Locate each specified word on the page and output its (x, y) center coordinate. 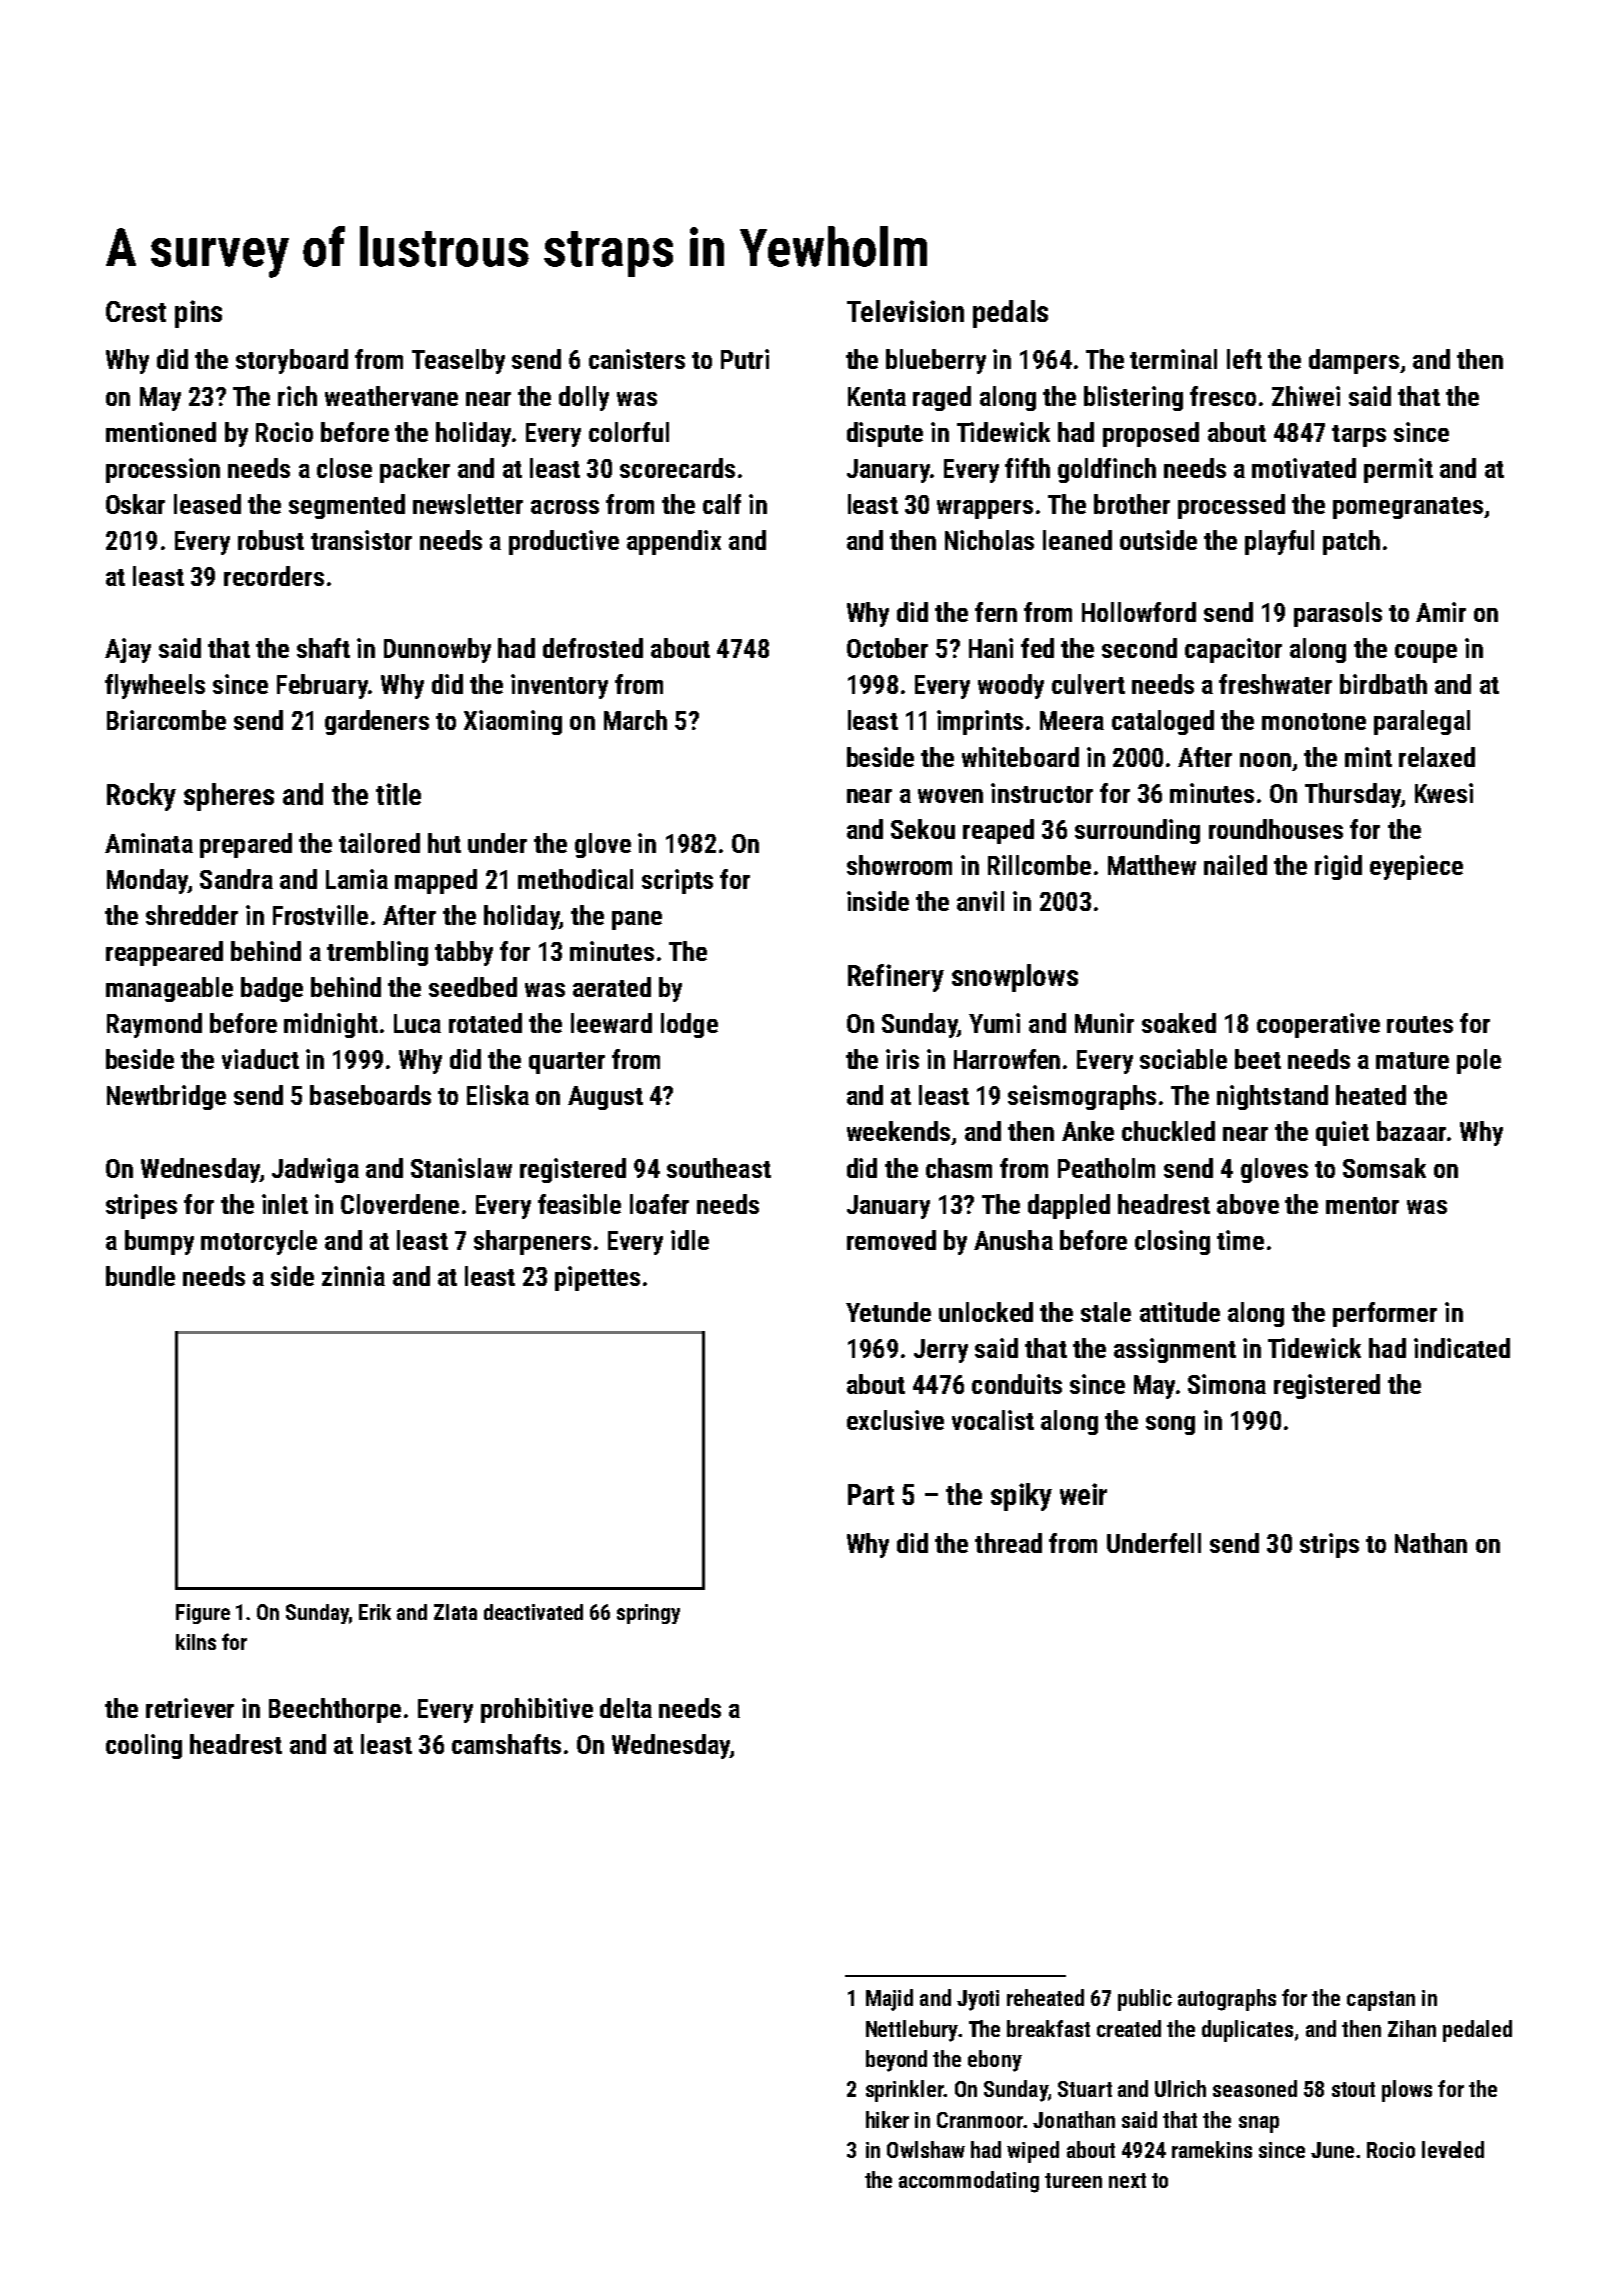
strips (1329, 1545)
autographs (1227, 2000)
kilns (196, 1642)
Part (871, 1494)
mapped (436, 881)
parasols (1338, 614)
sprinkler (905, 2091)
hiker (887, 2119)
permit (1398, 470)
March (635, 720)
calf (722, 504)
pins (198, 314)
